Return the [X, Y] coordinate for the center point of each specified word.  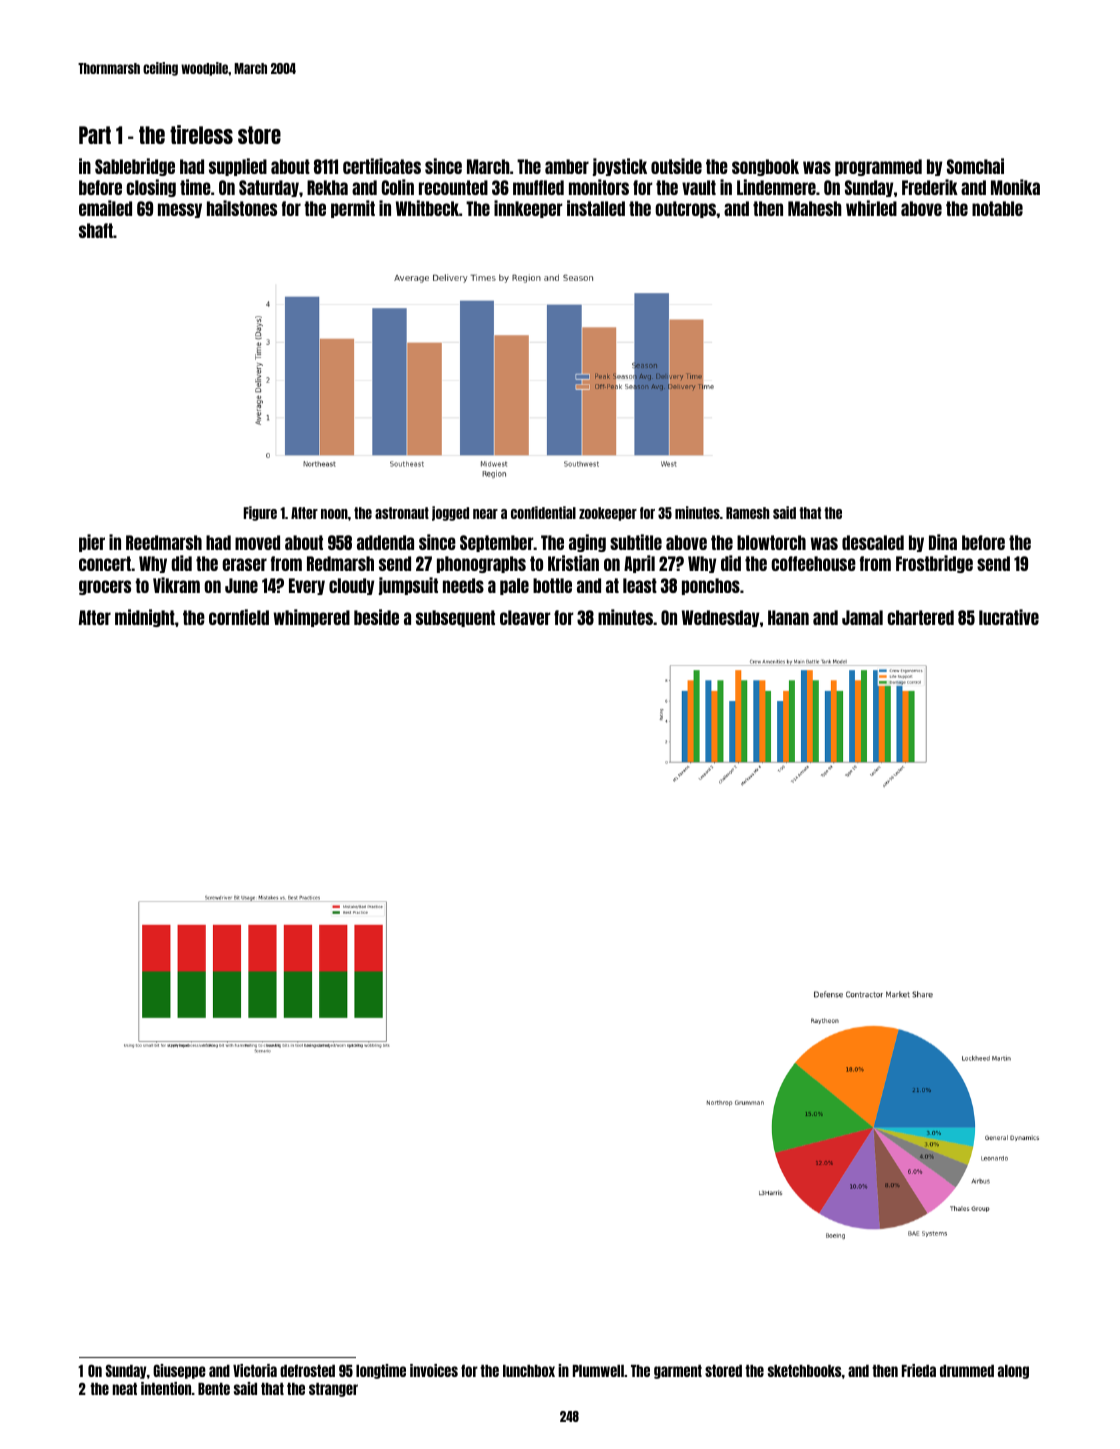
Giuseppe [179, 1371]
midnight [145, 618]
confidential [543, 512]
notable [997, 208]
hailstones [242, 208]
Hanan [788, 617]
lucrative [1009, 617]
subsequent [455, 618]
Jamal [862, 617]
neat [125, 1389]
